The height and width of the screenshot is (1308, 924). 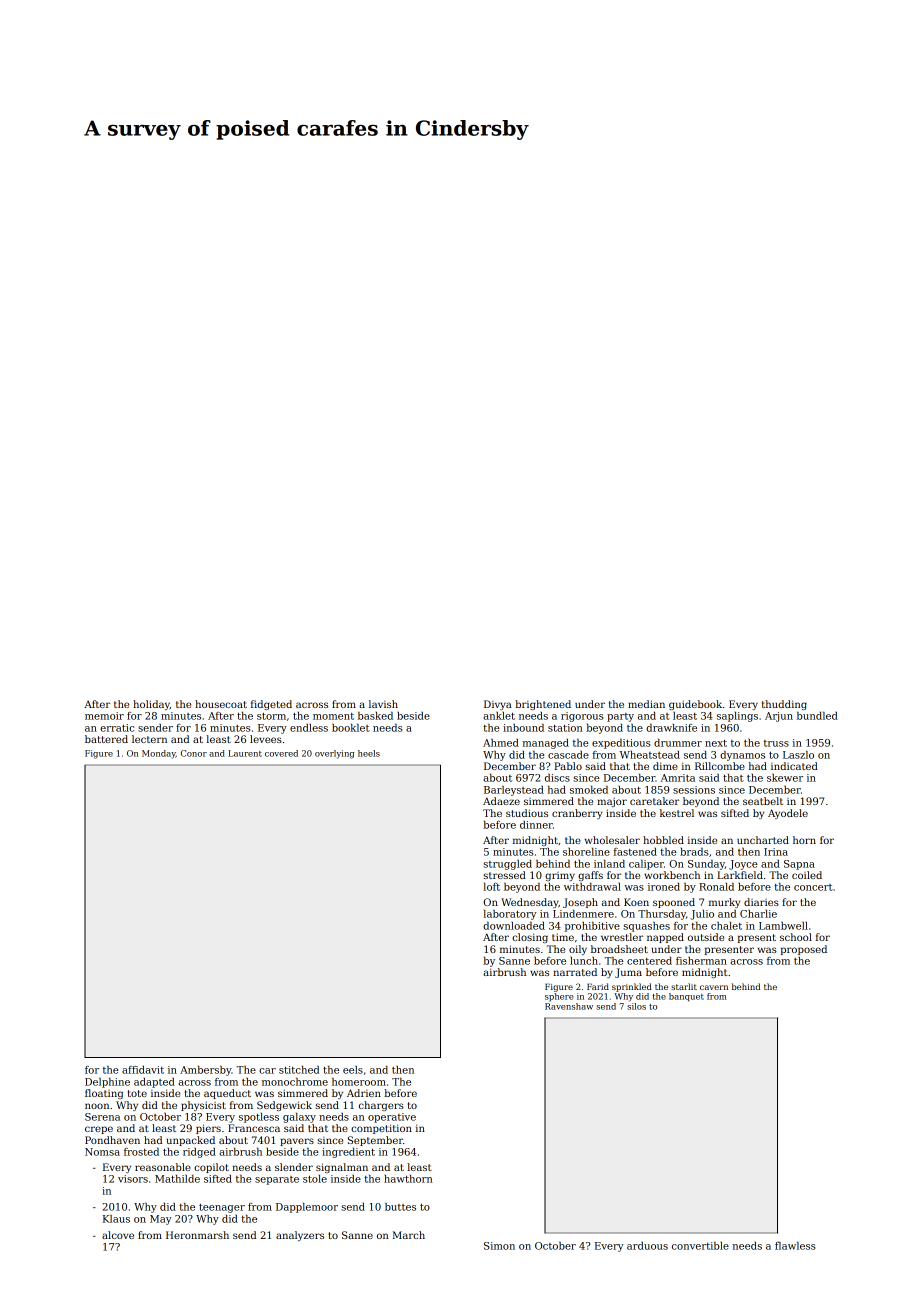 I want to click on Simon, so click(x=499, y=1246).
